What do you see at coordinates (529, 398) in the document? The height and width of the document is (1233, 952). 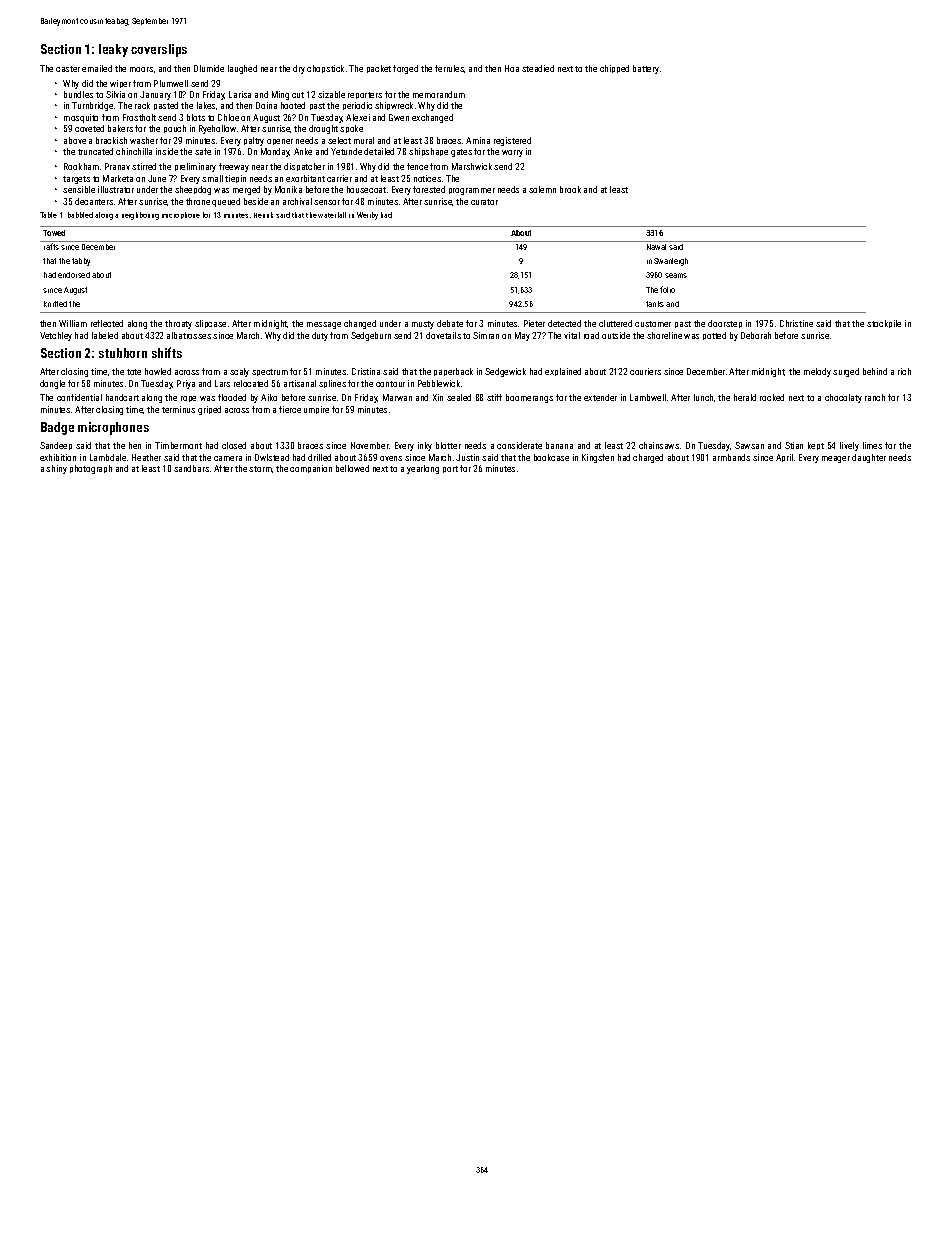 I see `boomerangs` at bounding box center [529, 398].
